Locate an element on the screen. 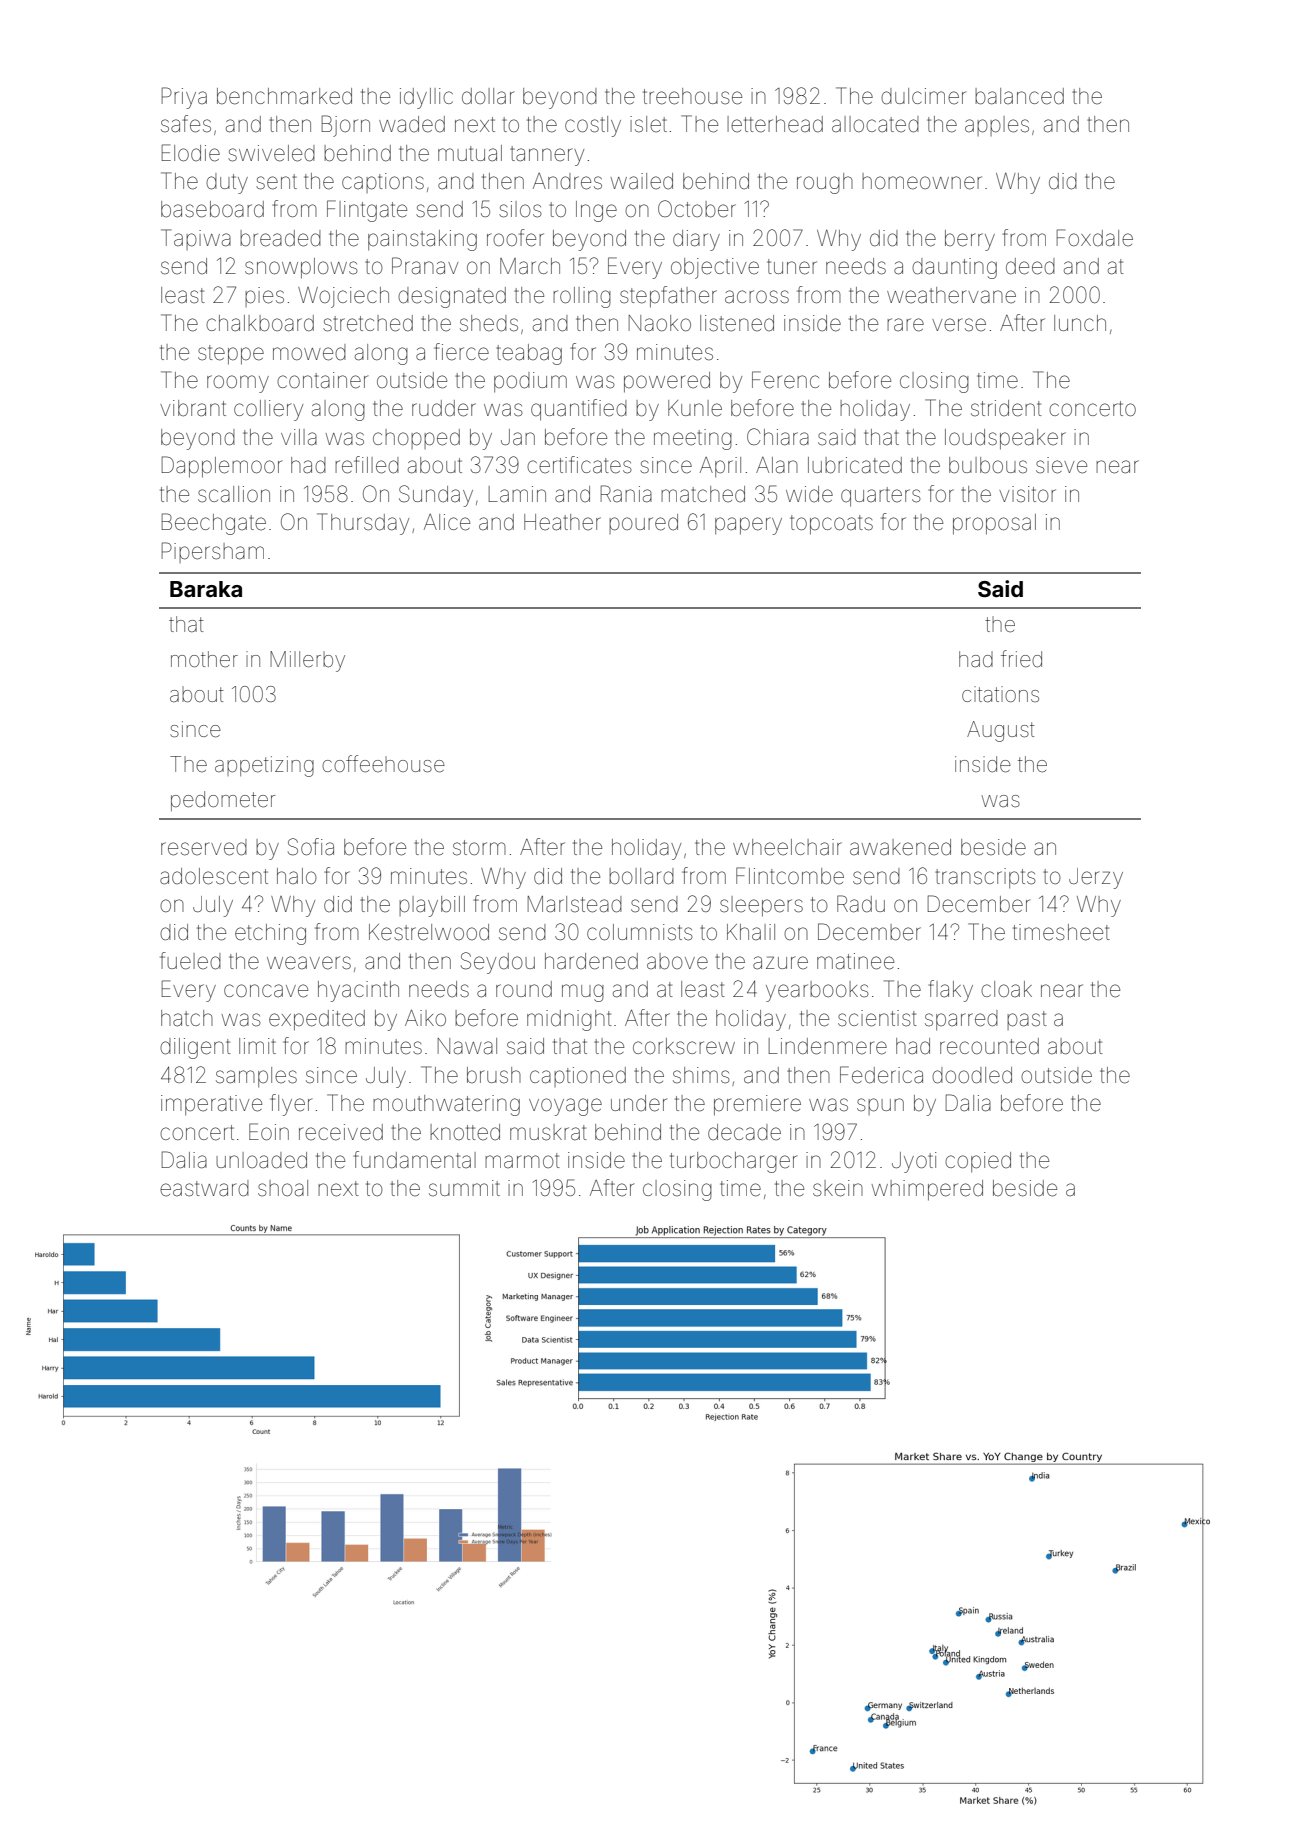 Image resolution: width=1300 pixels, height=1839 pixels. coffeehouse is located at coordinates (383, 764).
